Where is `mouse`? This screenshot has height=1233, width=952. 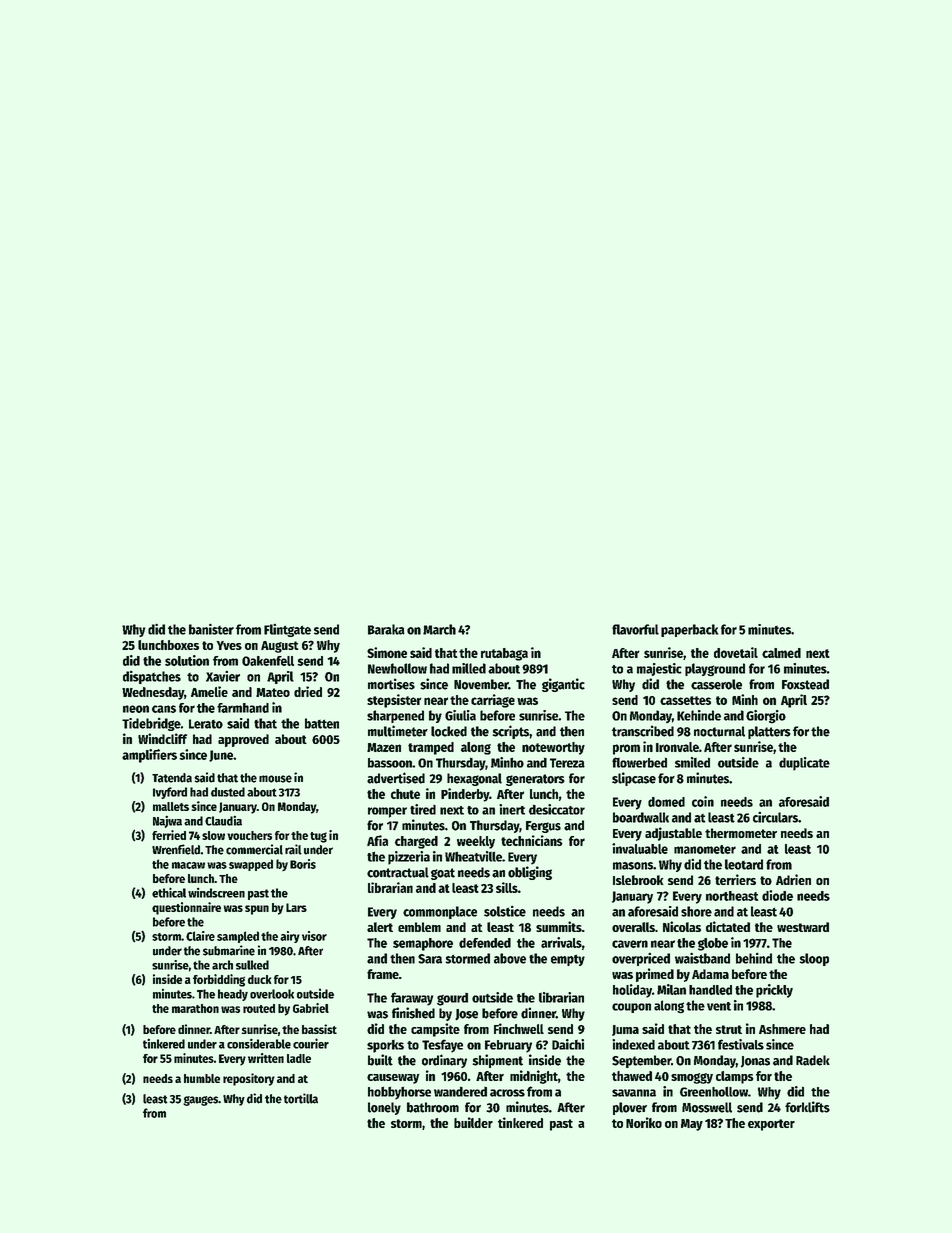
mouse is located at coordinates (275, 779).
